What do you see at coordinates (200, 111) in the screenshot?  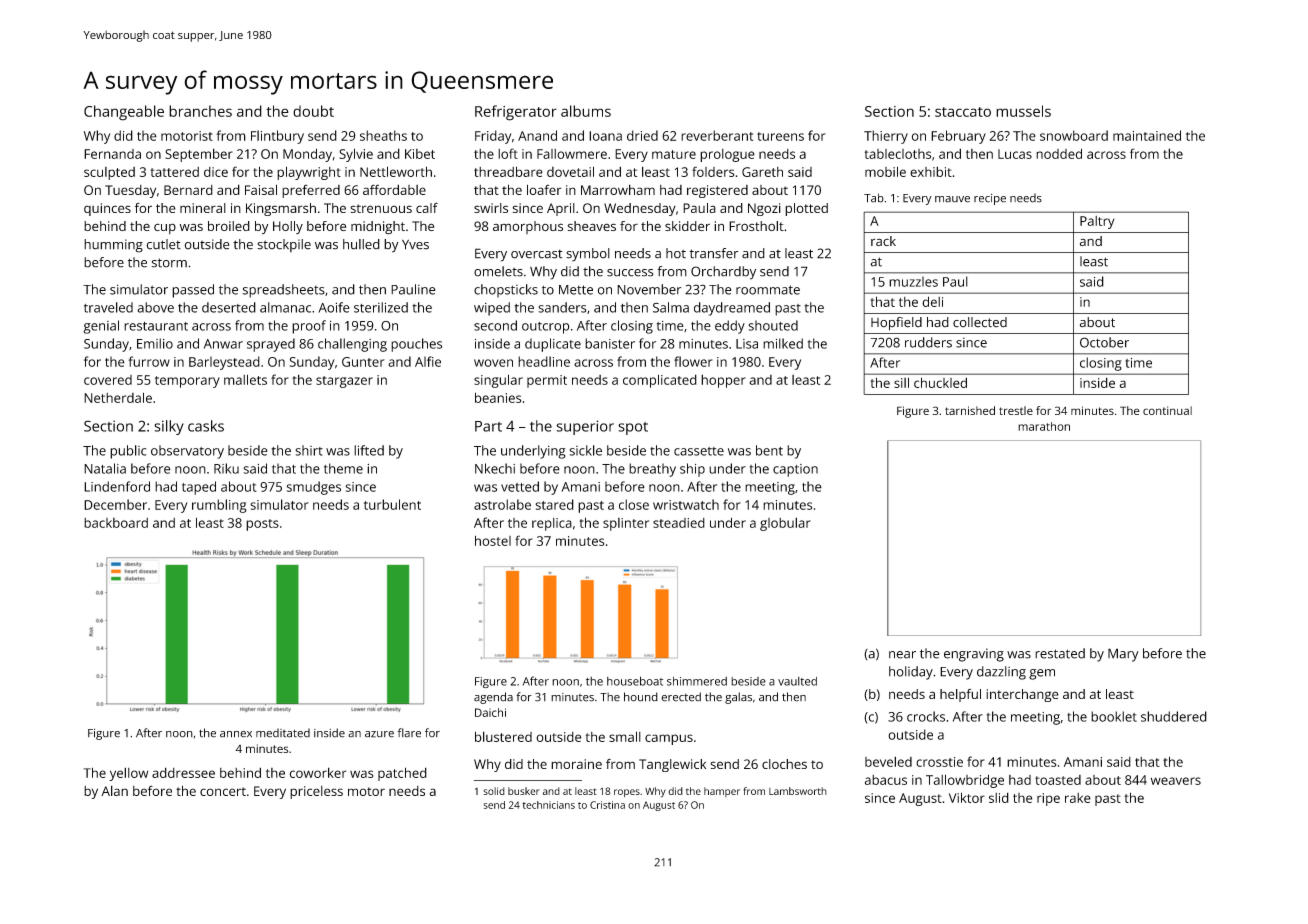 I see `branches` at bounding box center [200, 111].
